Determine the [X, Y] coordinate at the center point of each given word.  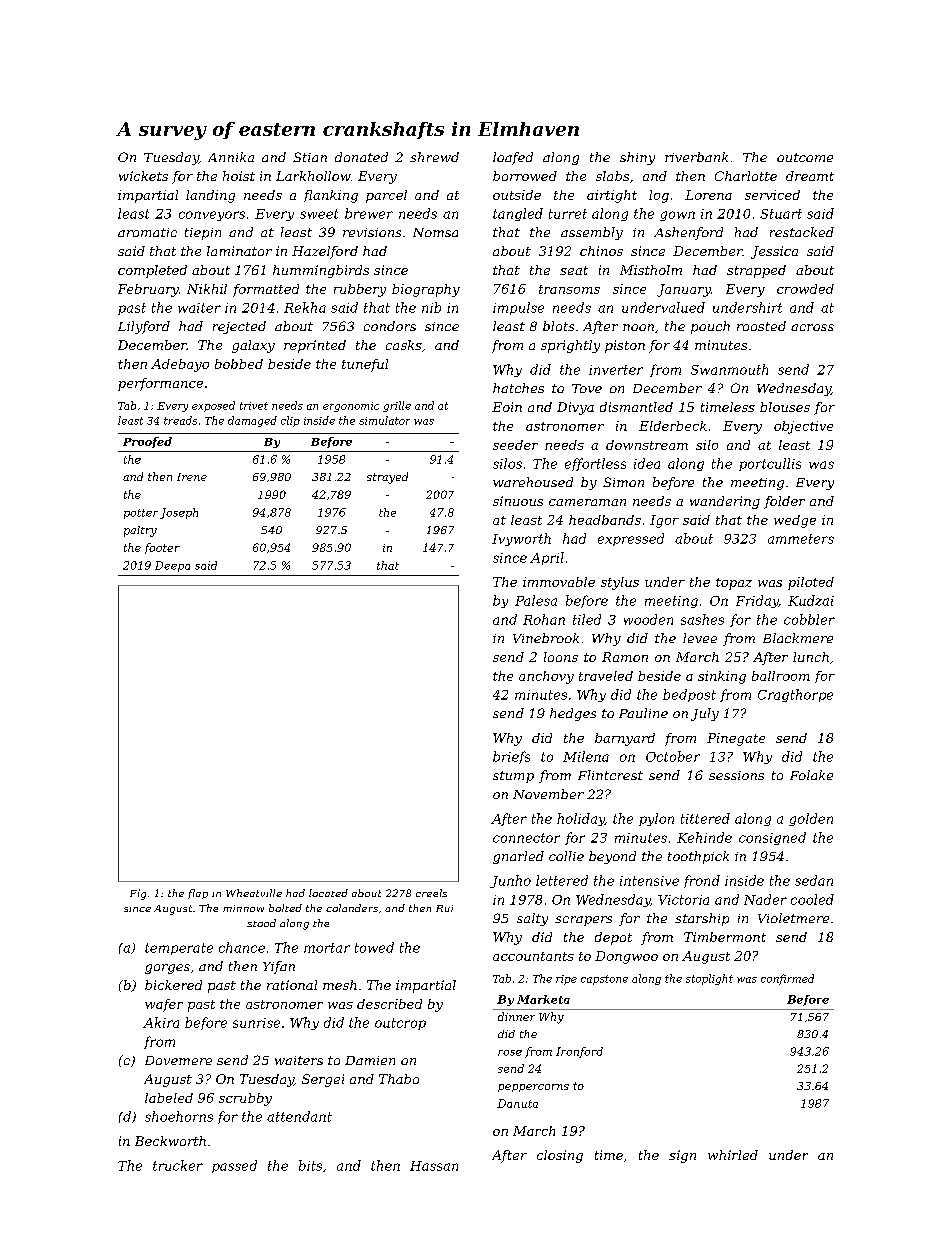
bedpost [689, 695]
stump [513, 777]
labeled [169, 1098]
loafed [513, 158]
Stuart [781, 214]
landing [210, 196]
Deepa [172, 566]
